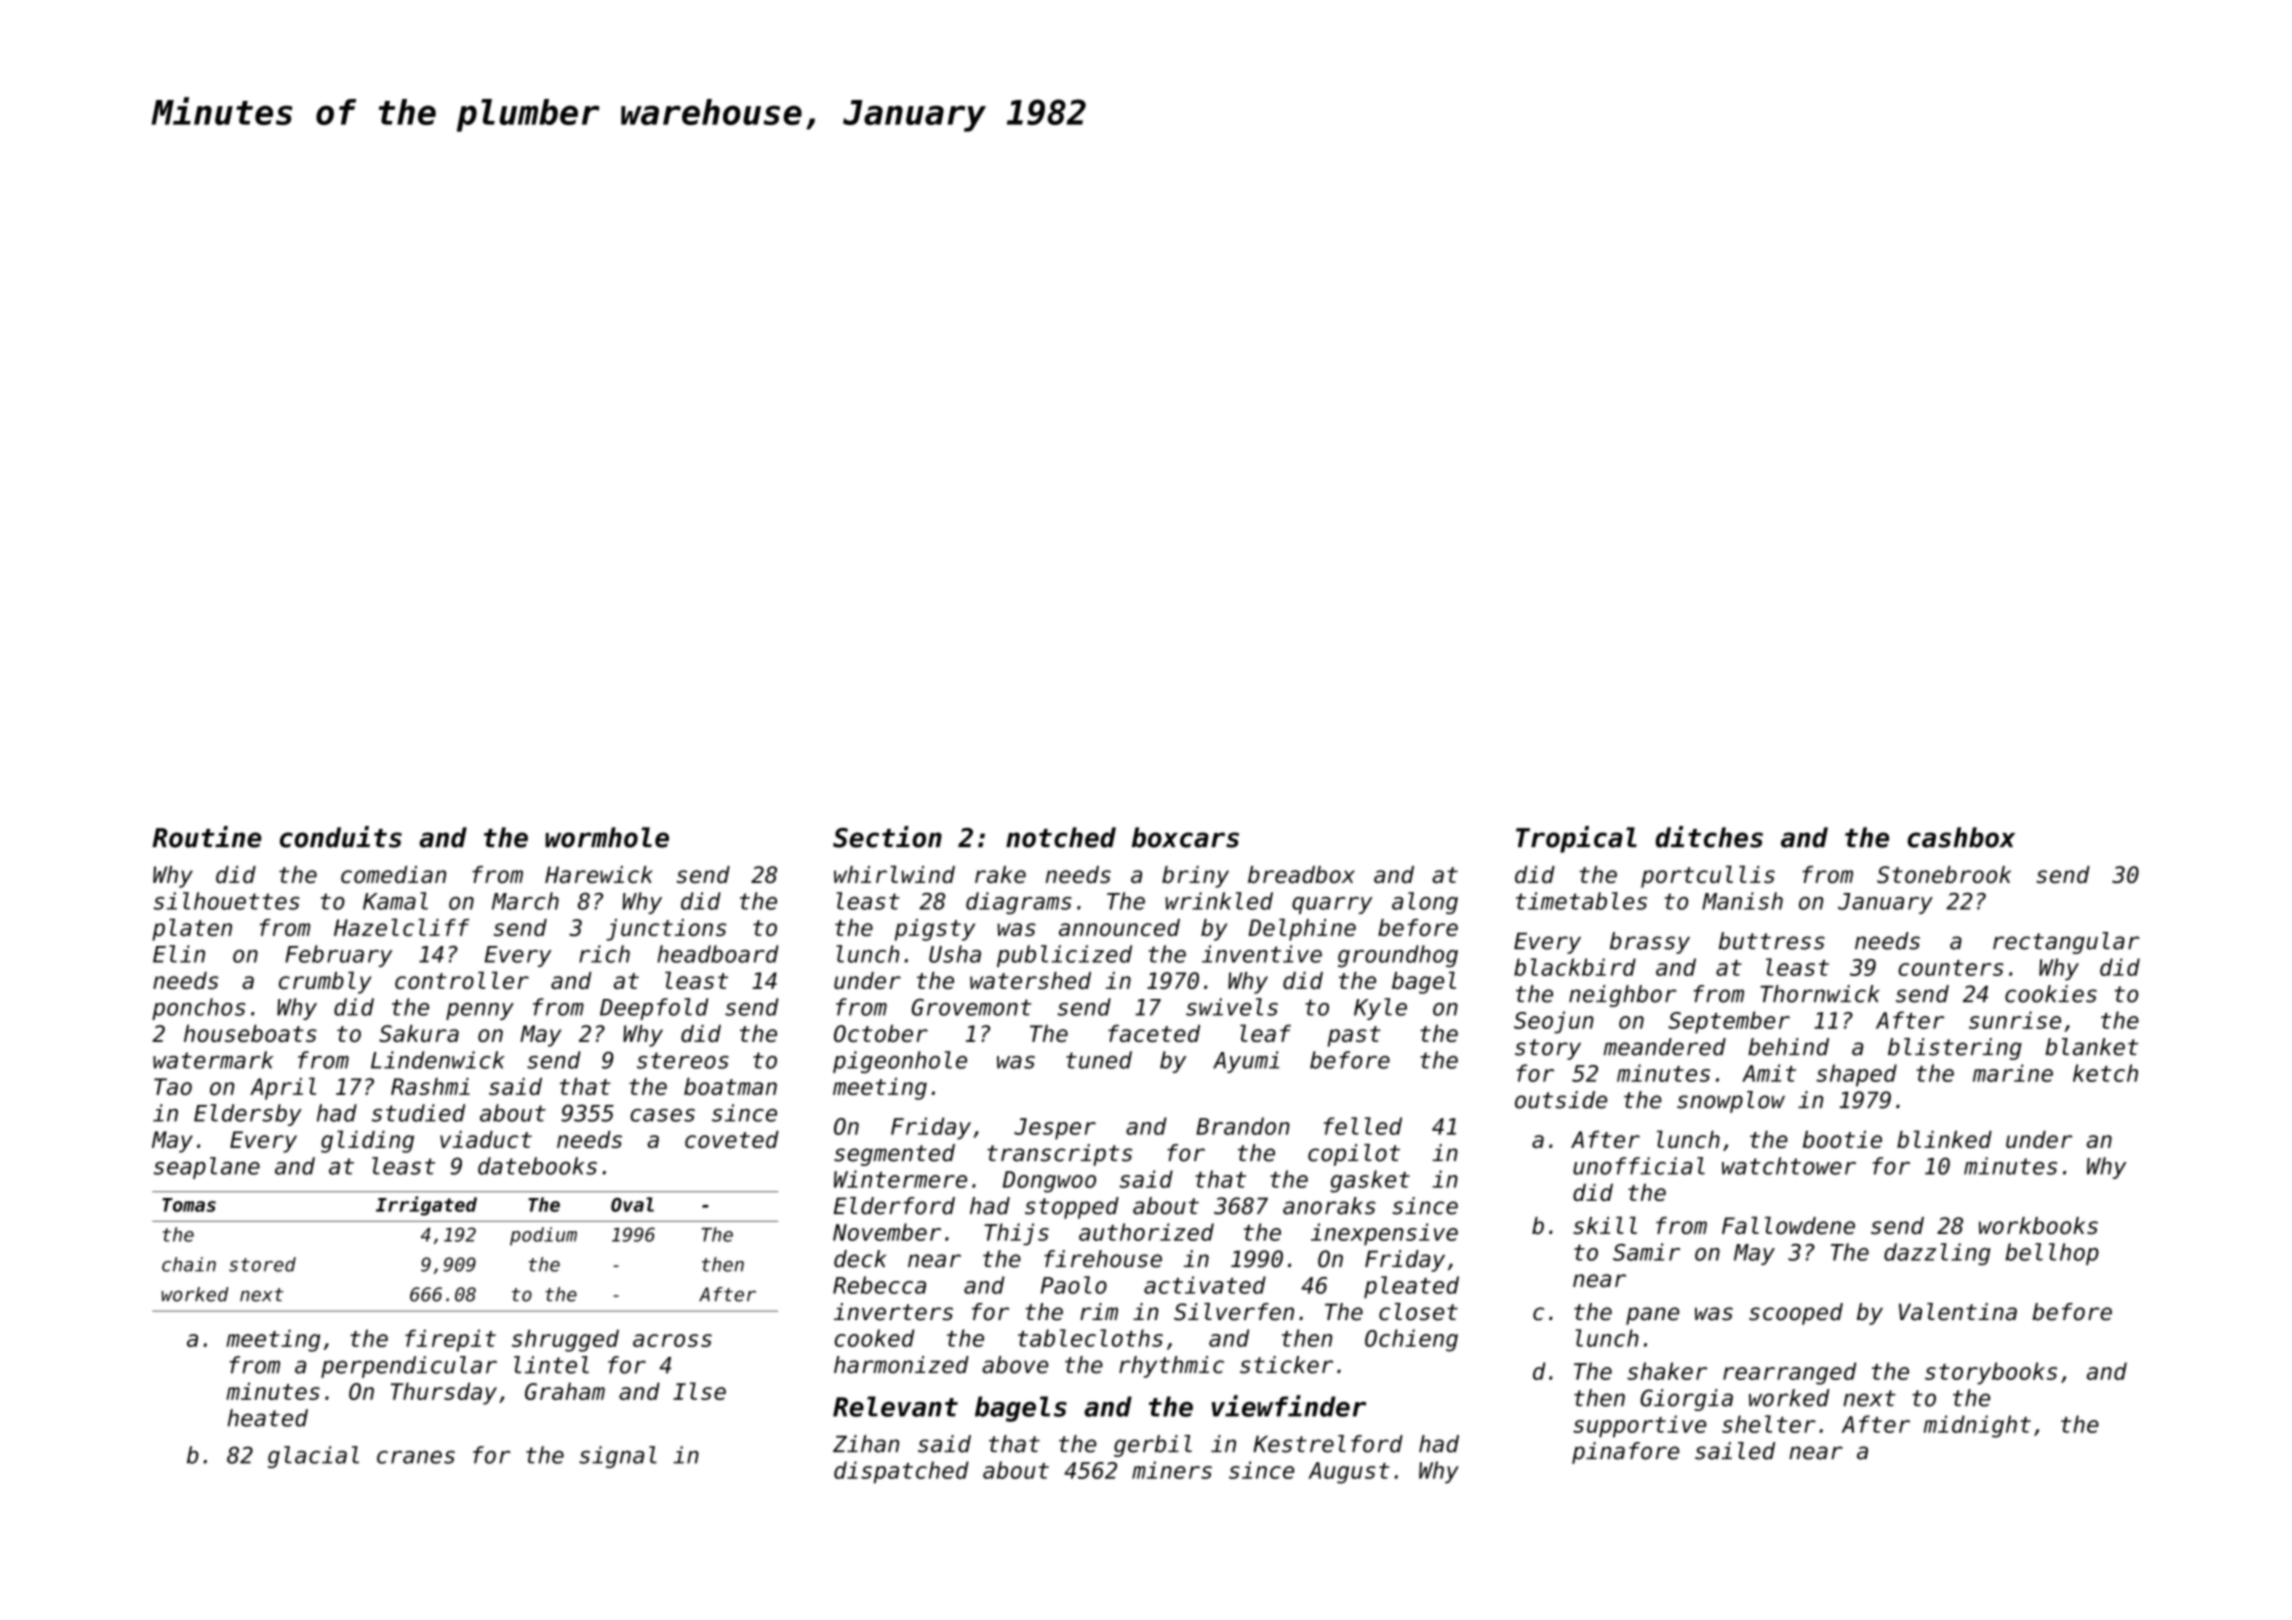 This image has height=1620, width=2292. Describe the element at coordinates (227, 901) in the image. I see `silhouettes` at that location.
